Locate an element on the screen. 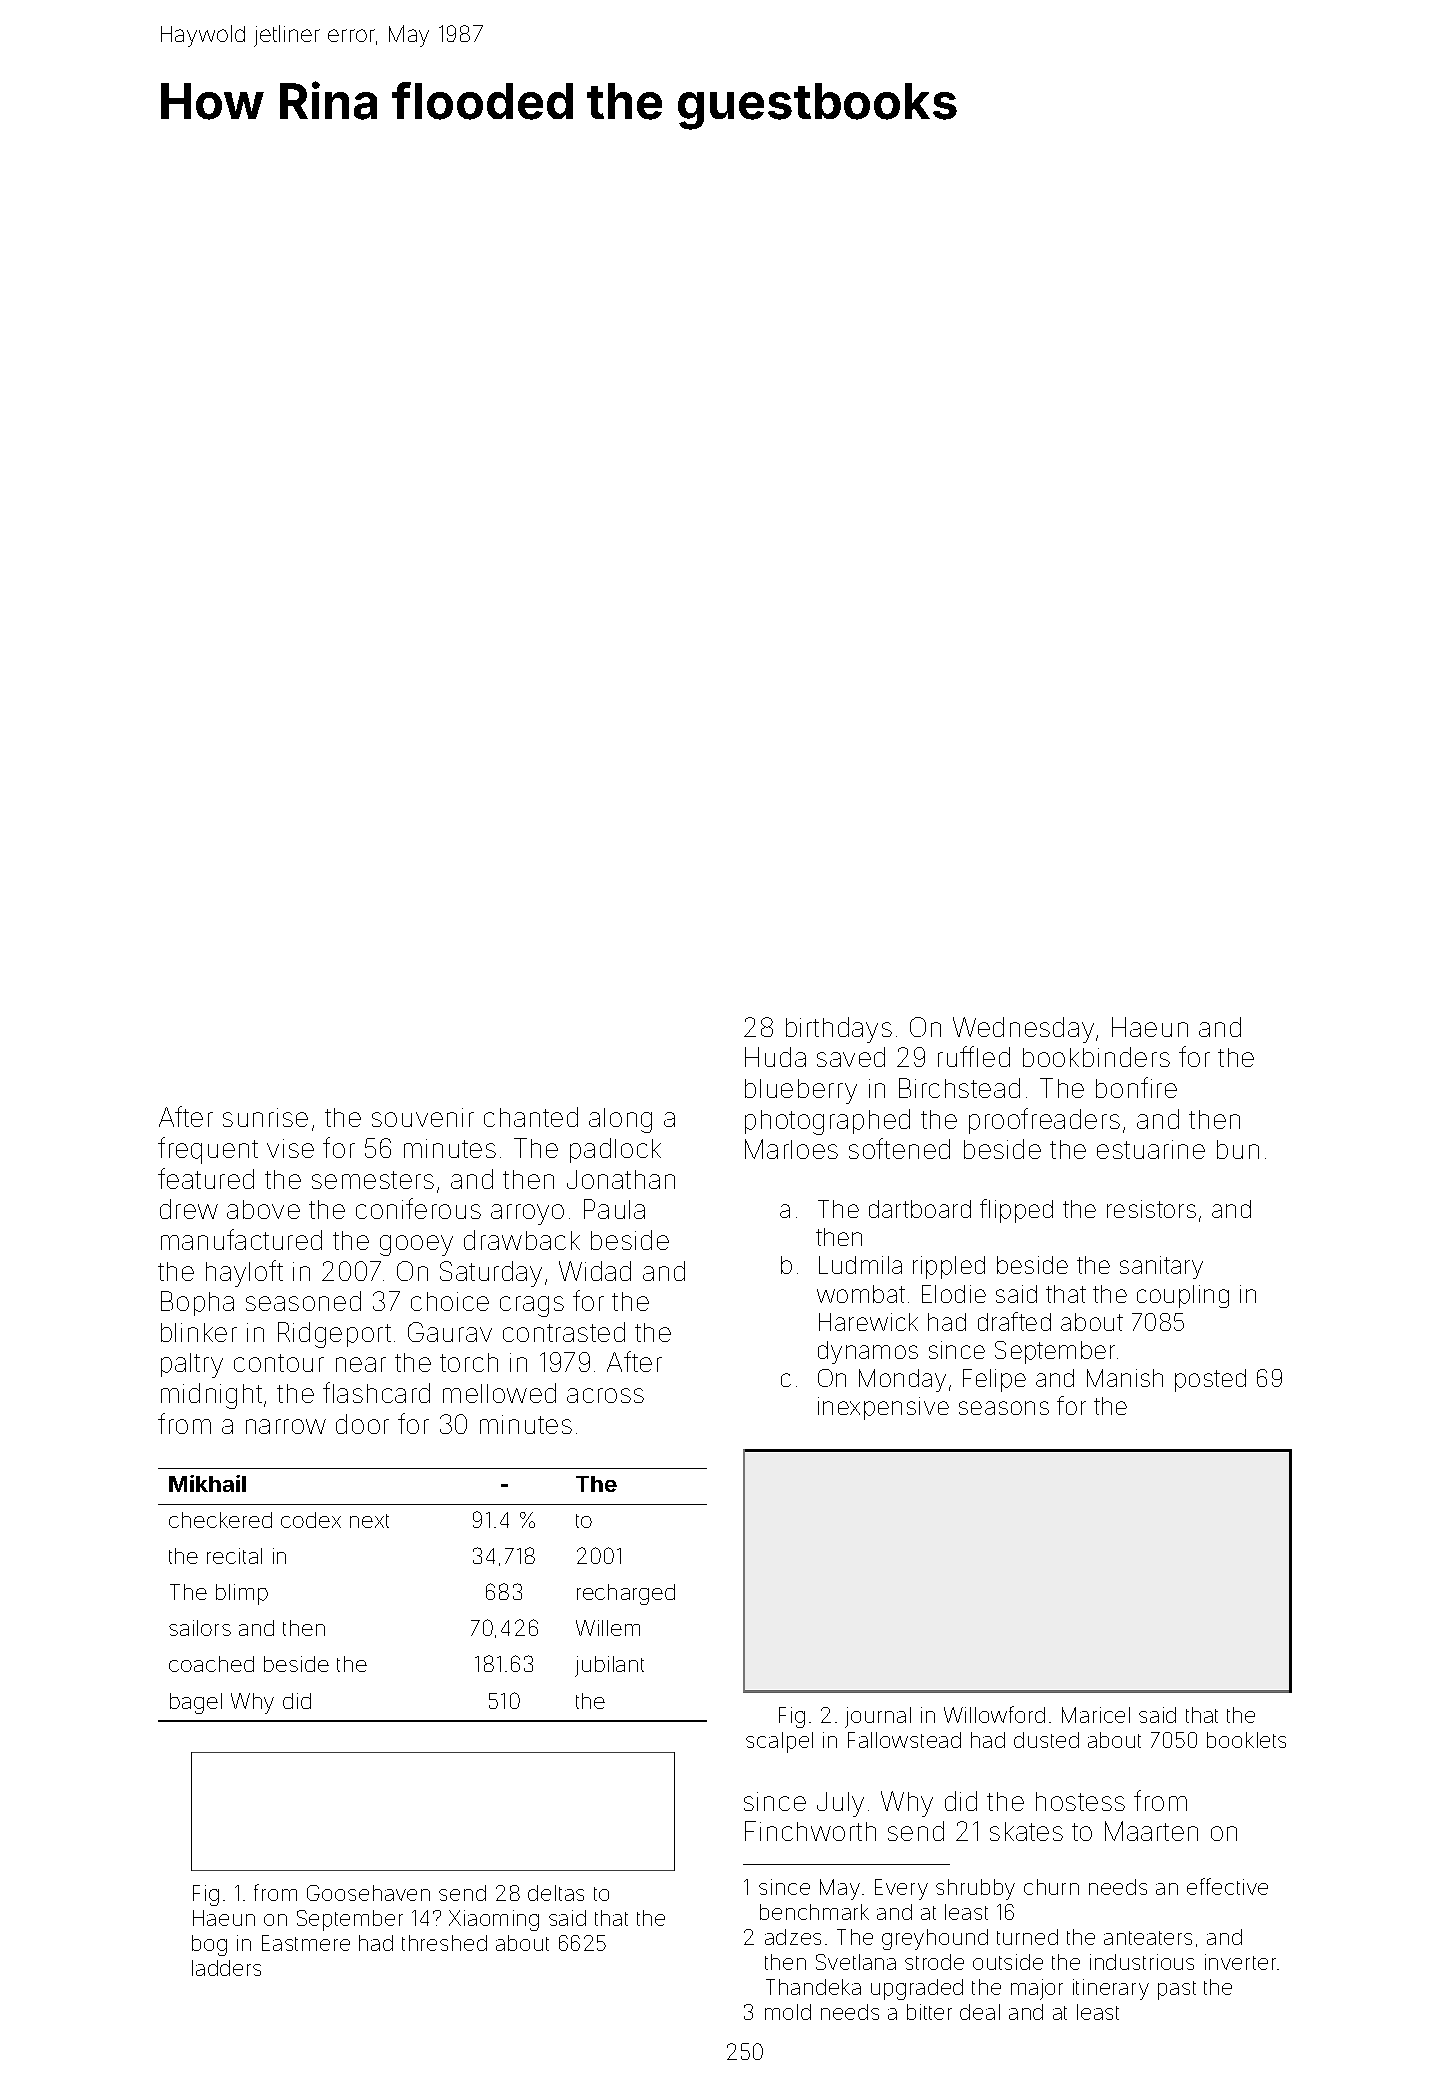 The height and width of the screenshot is (2100, 1450). mold is located at coordinates (788, 2012).
